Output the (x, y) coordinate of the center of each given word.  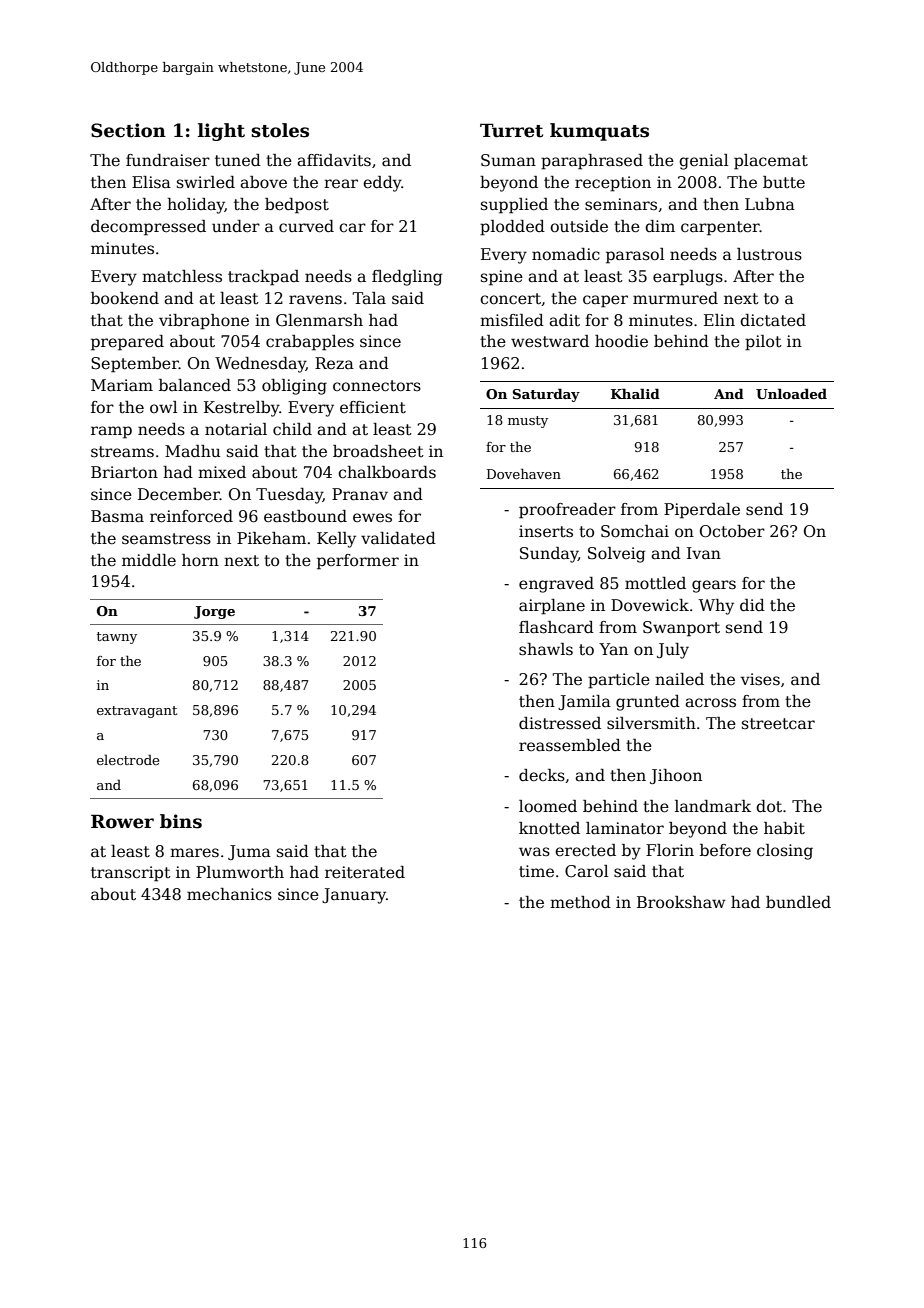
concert (510, 299)
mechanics (229, 894)
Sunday (549, 555)
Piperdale (702, 511)
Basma (117, 516)
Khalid (635, 393)
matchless (182, 276)
